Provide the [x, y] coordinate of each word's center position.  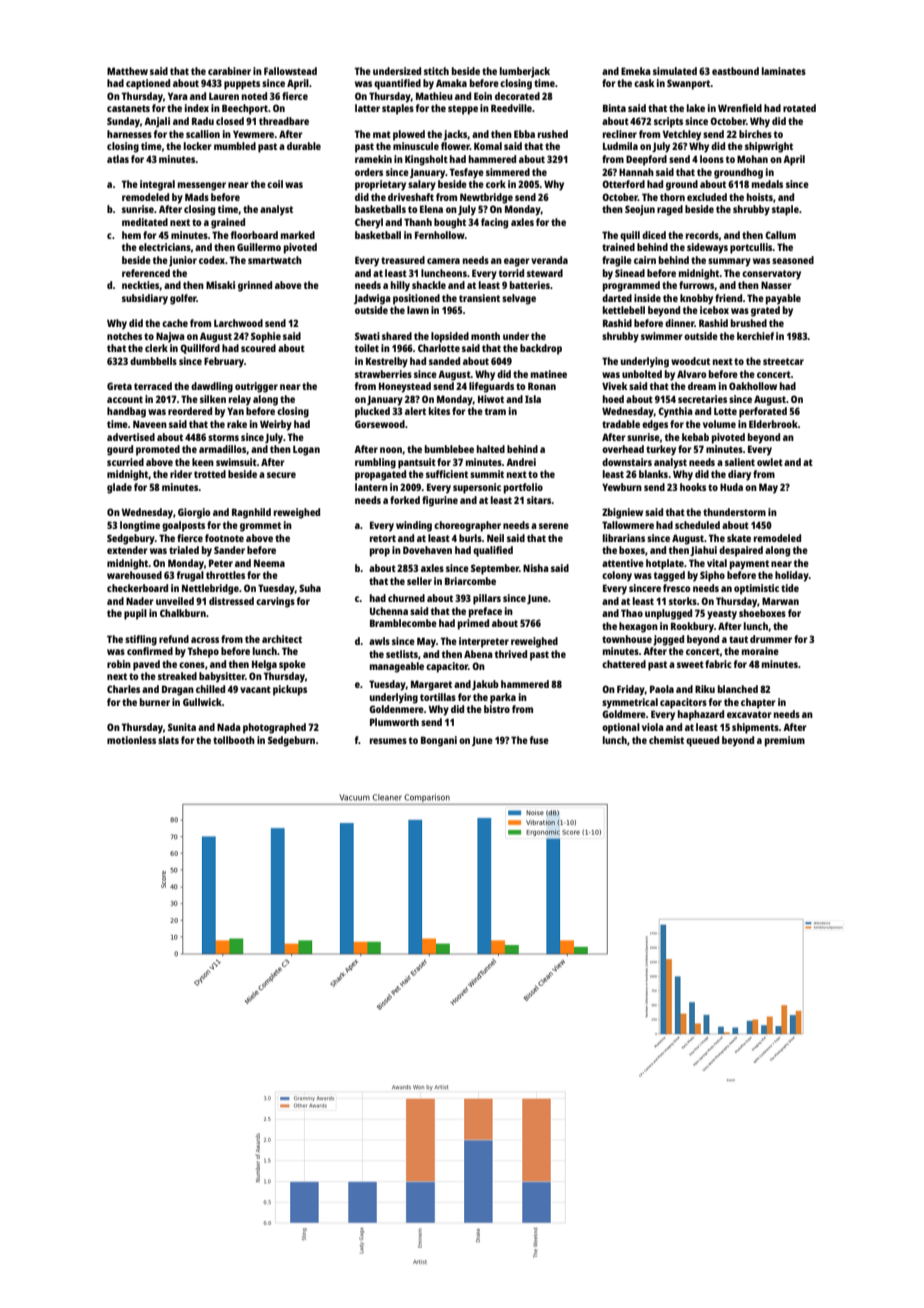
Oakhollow [753, 386]
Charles [123, 689]
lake [696, 108]
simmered [508, 172]
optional [621, 728]
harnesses [129, 134]
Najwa [170, 337]
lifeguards [491, 387]
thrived [510, 654]
